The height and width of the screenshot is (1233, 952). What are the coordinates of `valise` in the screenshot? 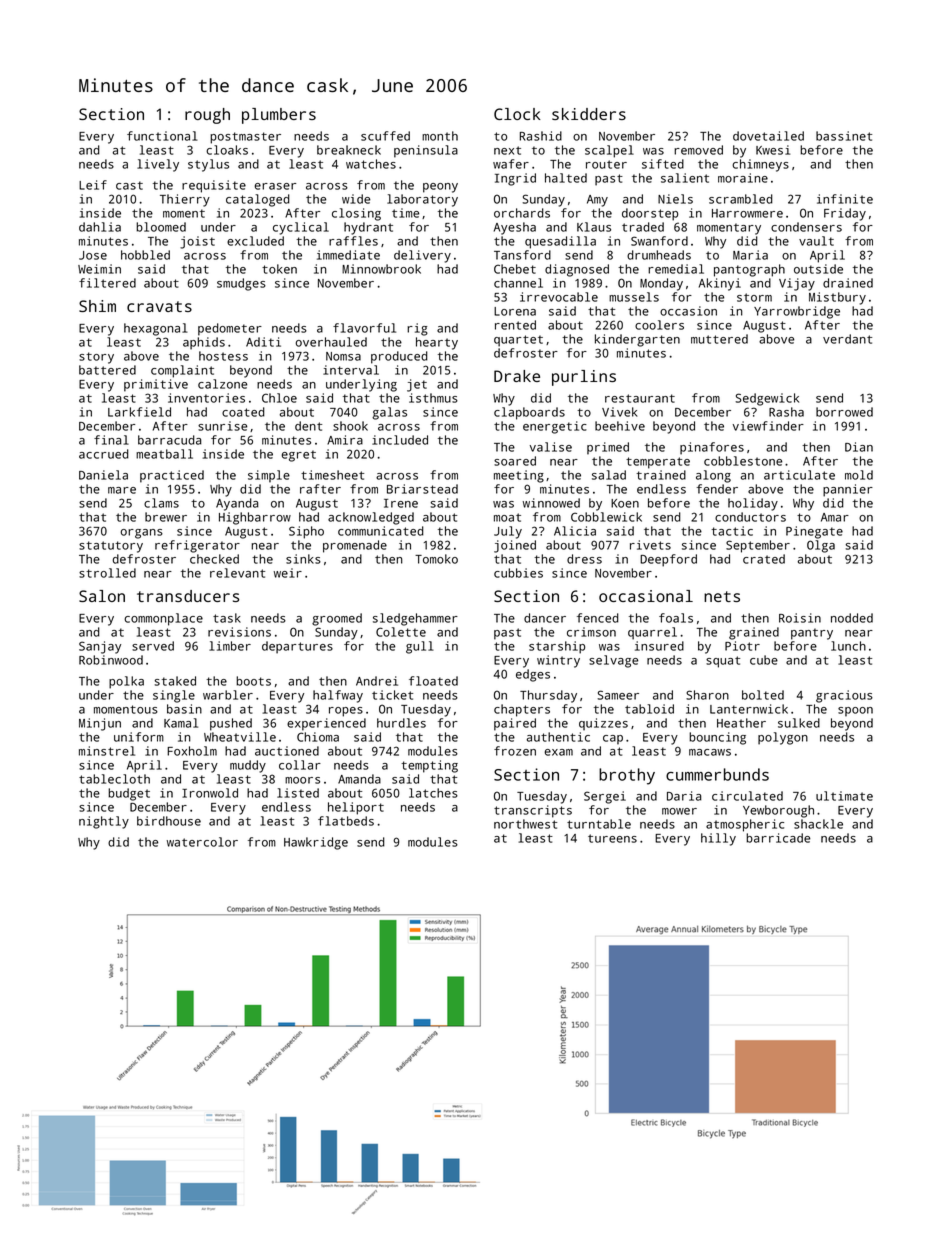 It's located at (551, 447).
